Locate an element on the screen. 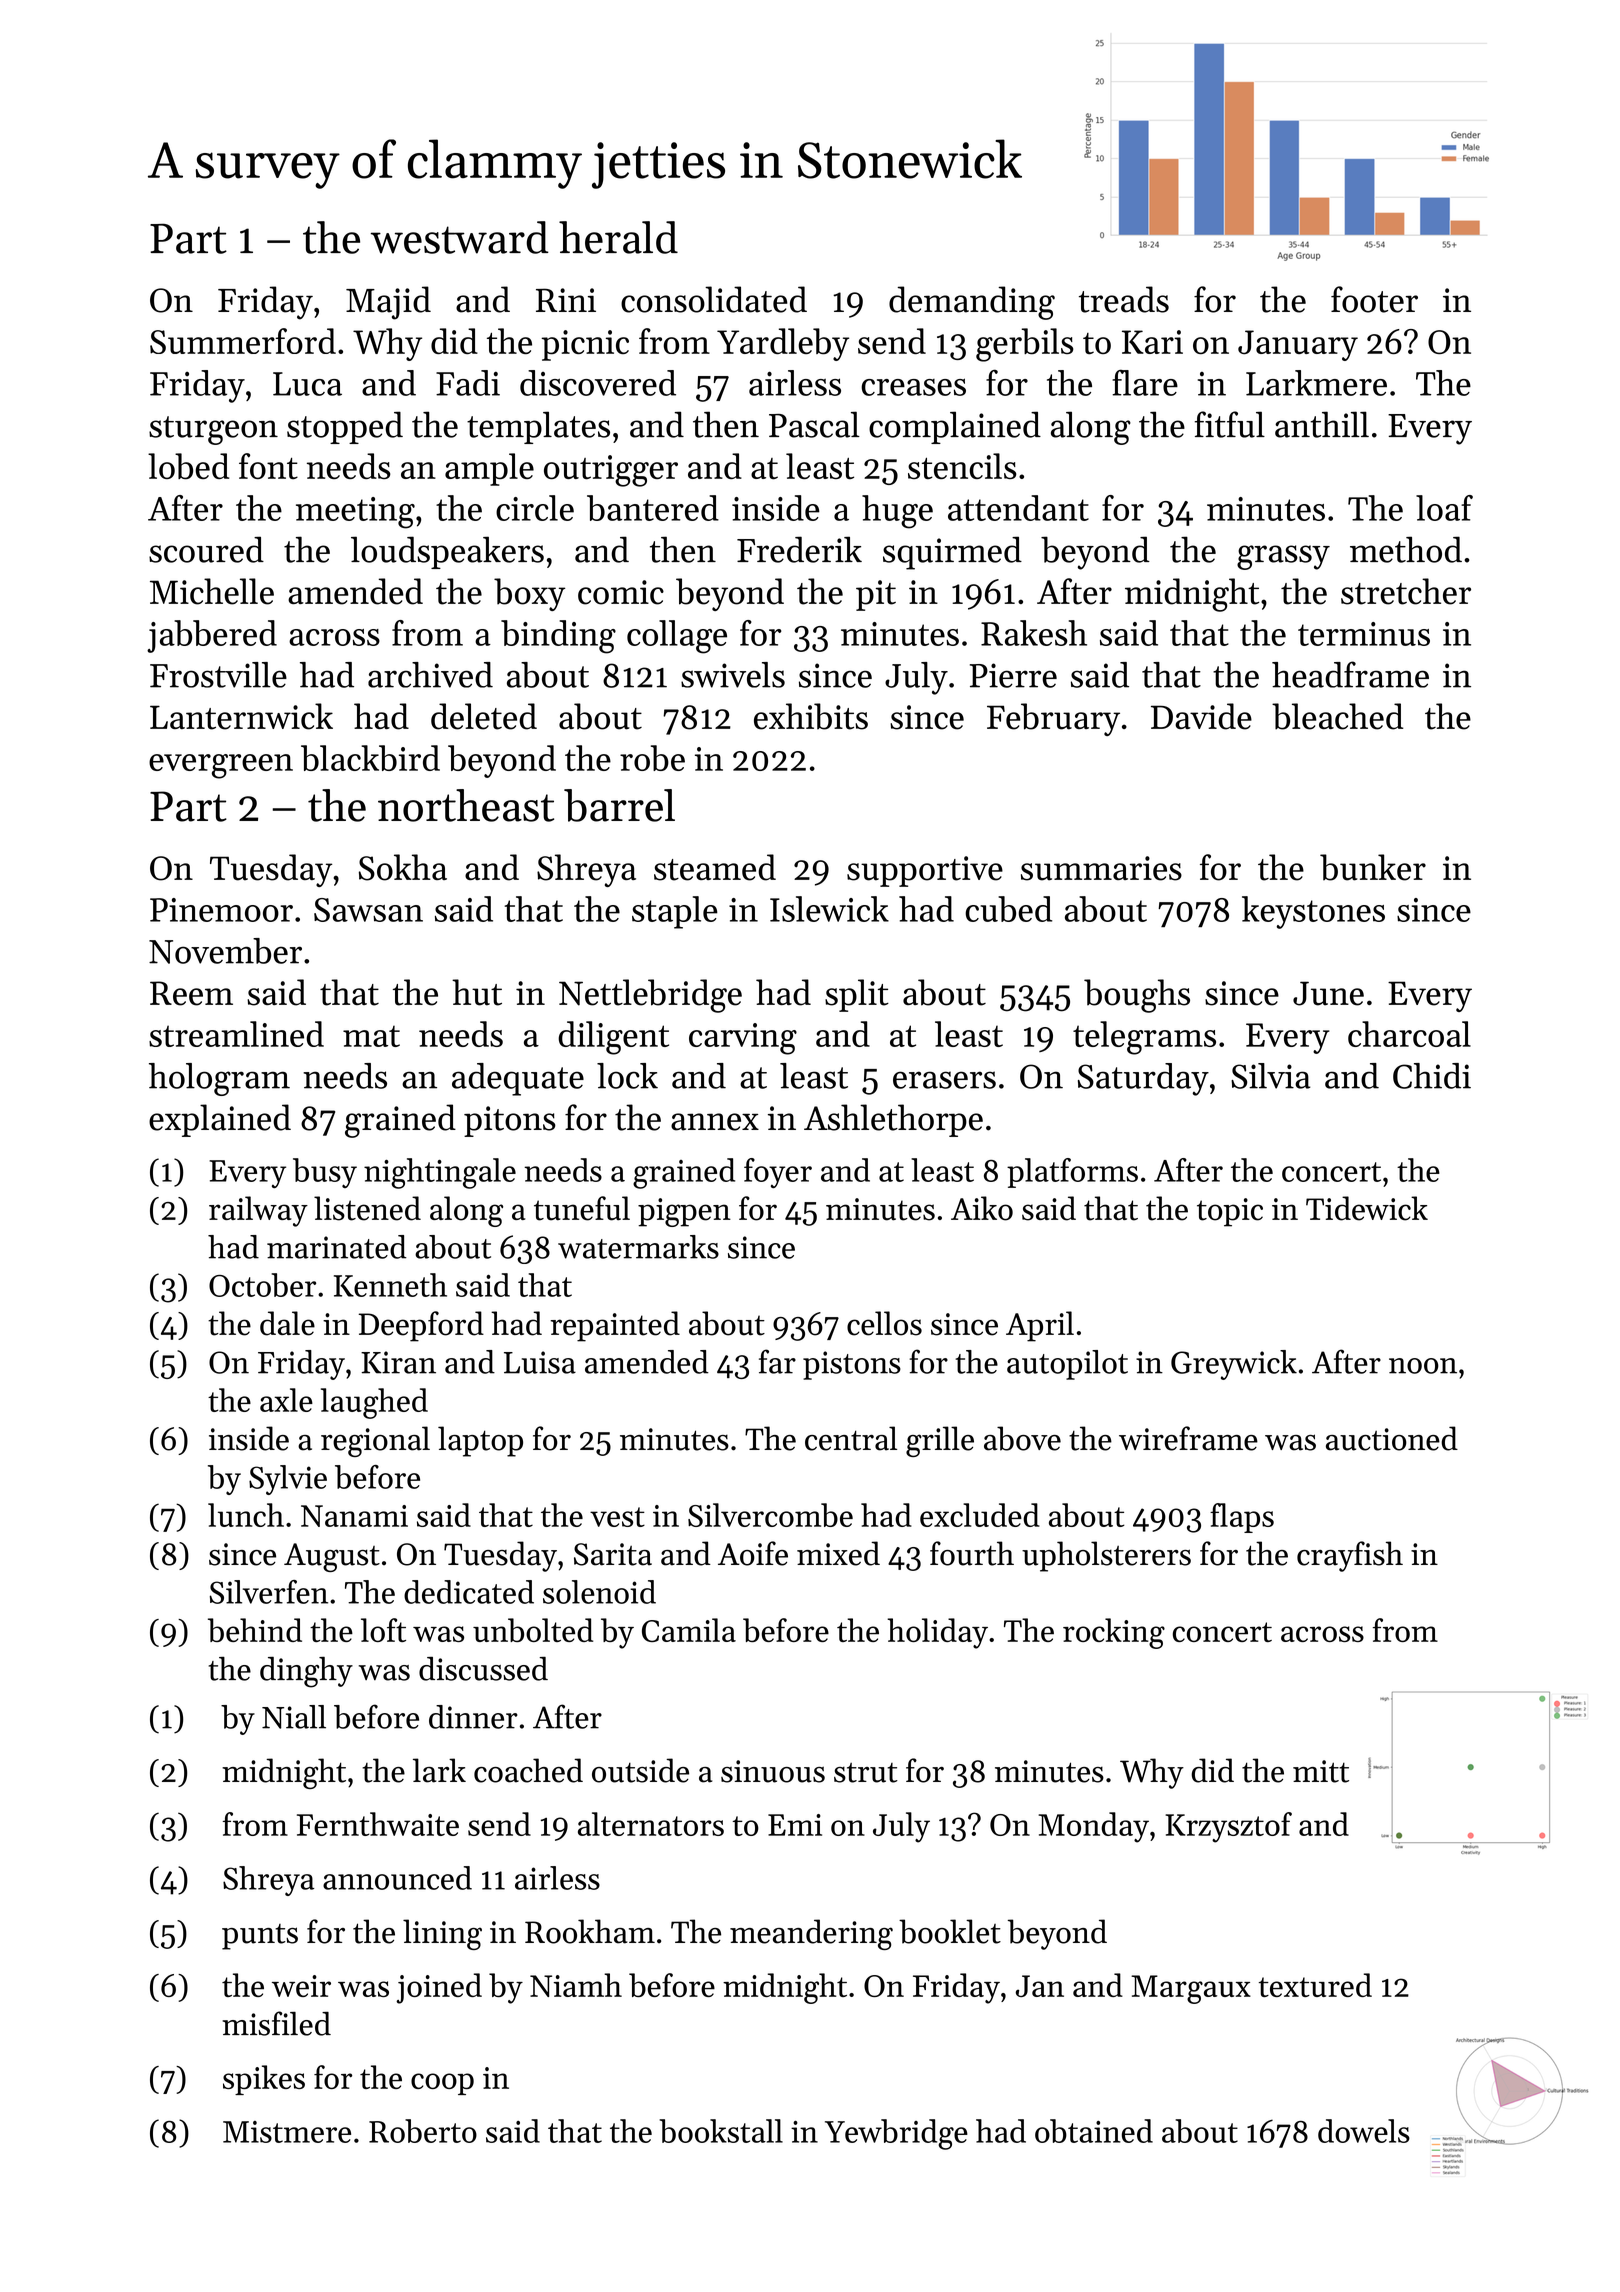 This screenshot has height=2292, width=1620. diligent is located at coordinates (613, 1038).
